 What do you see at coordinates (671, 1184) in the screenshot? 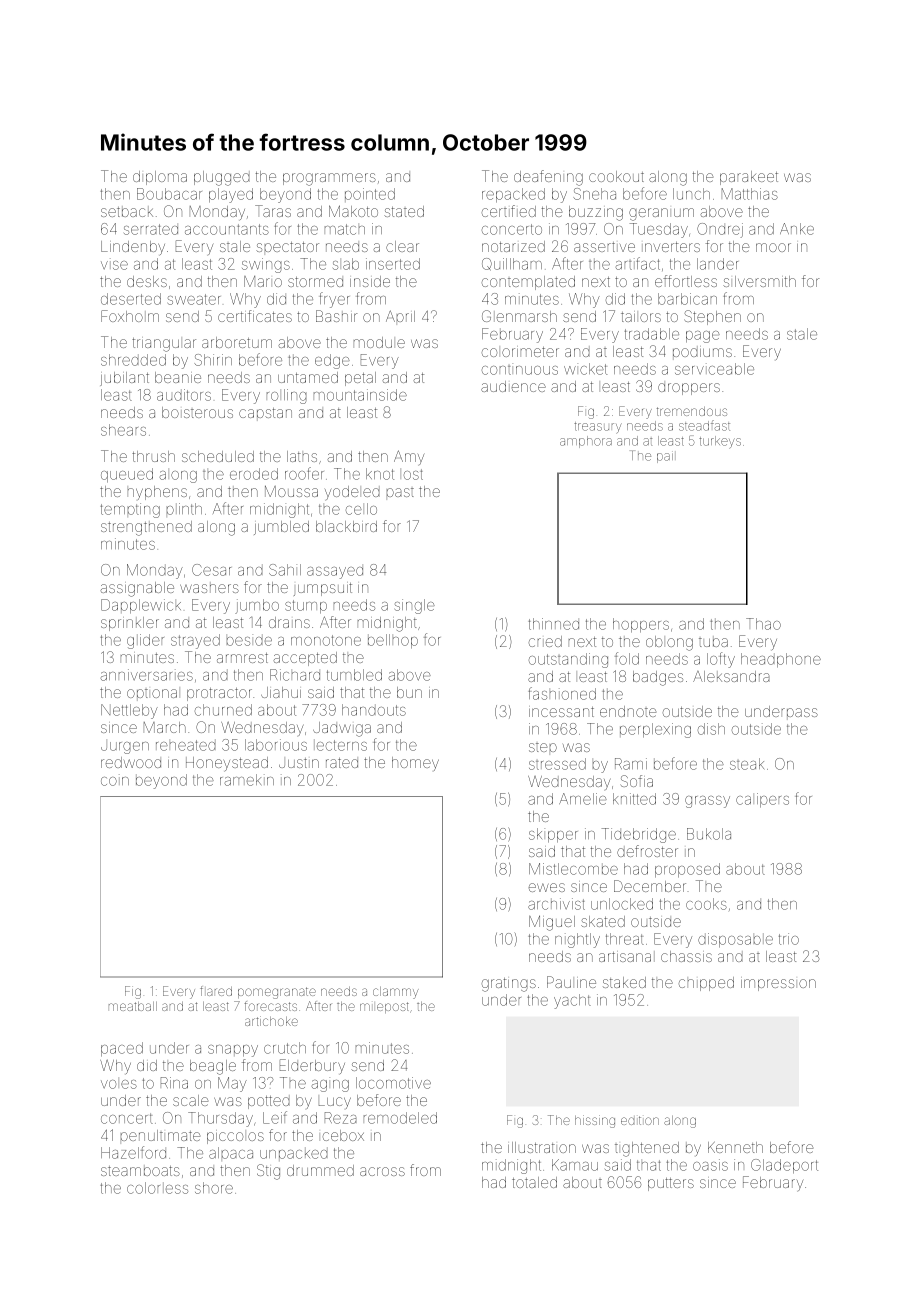
I see `putters` at bounding box center [671, 1184].
